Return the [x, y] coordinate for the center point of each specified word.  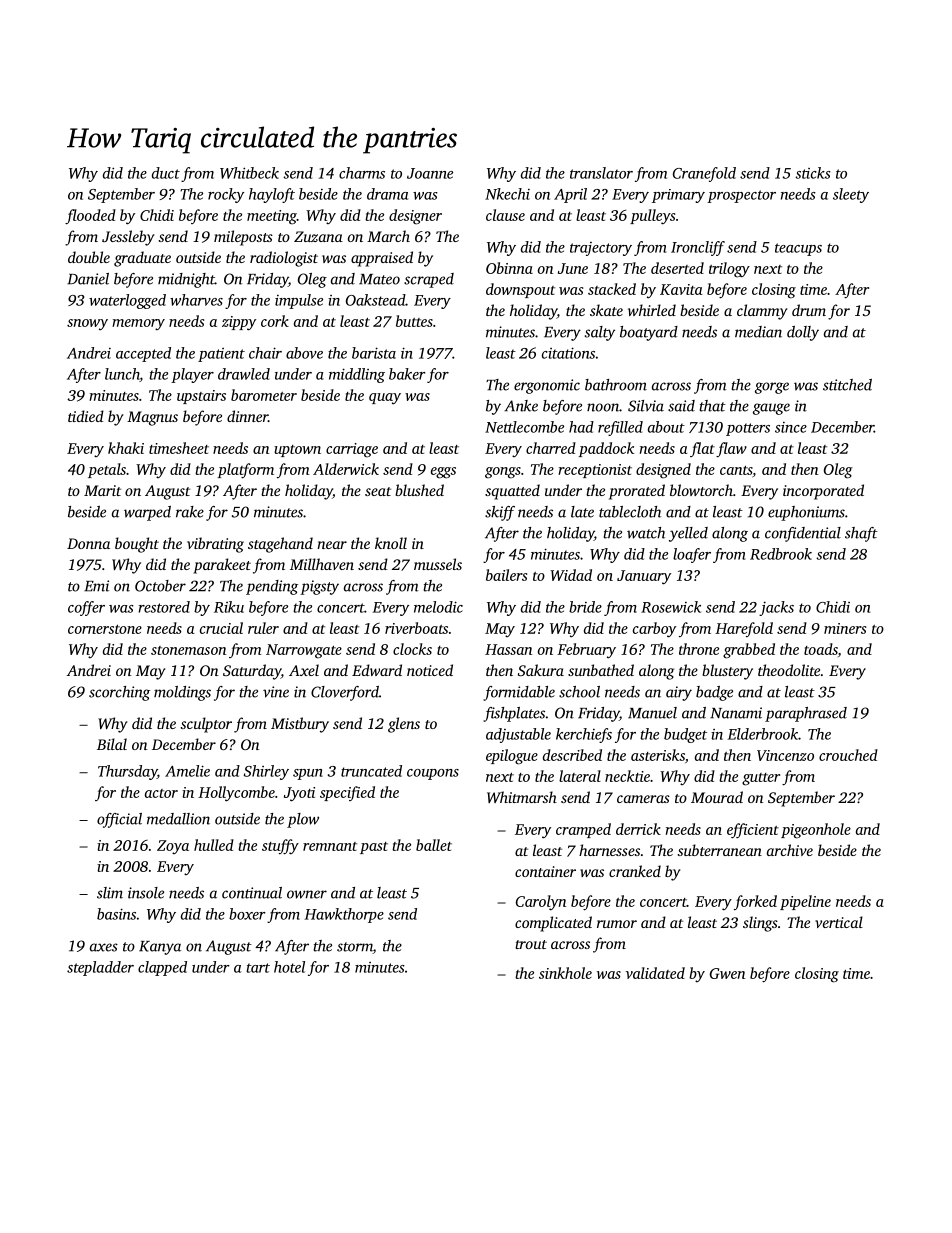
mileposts [243, 238]
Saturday [252, 672]
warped [147, 513]
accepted [143, 354]
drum [809, 310]
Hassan [508, 649]
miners [845, 628]
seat [378, 491]
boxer [247, 914]
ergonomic [547, 386]
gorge [772, 388]
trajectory [601, 249]
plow [303, 820]
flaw [731, 450]
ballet [434, 845]
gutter [761, 779]
